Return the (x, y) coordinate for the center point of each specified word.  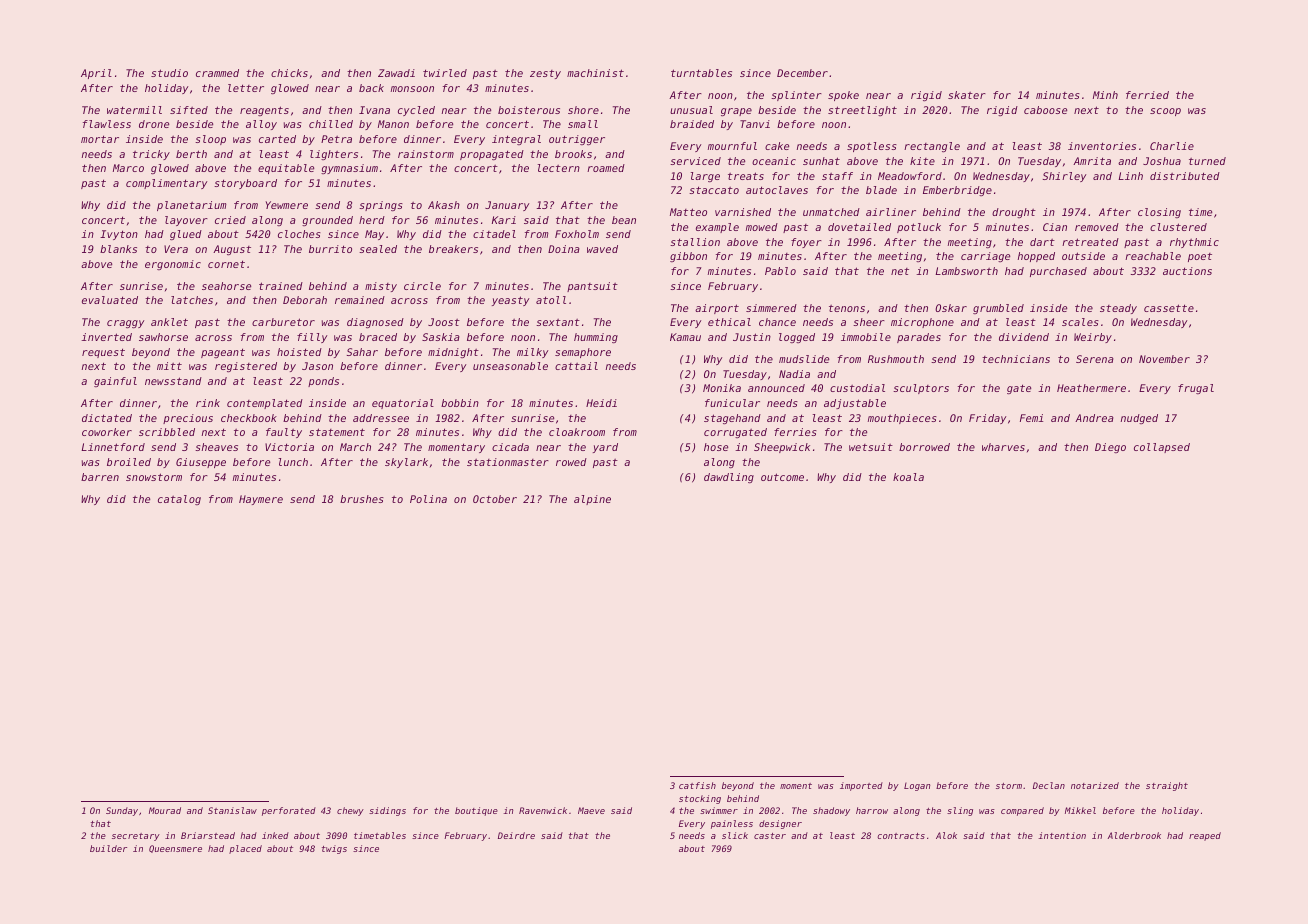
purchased (1058, 272)
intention (1062, 835)
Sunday (122, 811)
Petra (336, 139)
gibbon (688, 257)
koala (908, 477)
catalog (179, 500)
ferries (795, 432)
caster (770, 836)
